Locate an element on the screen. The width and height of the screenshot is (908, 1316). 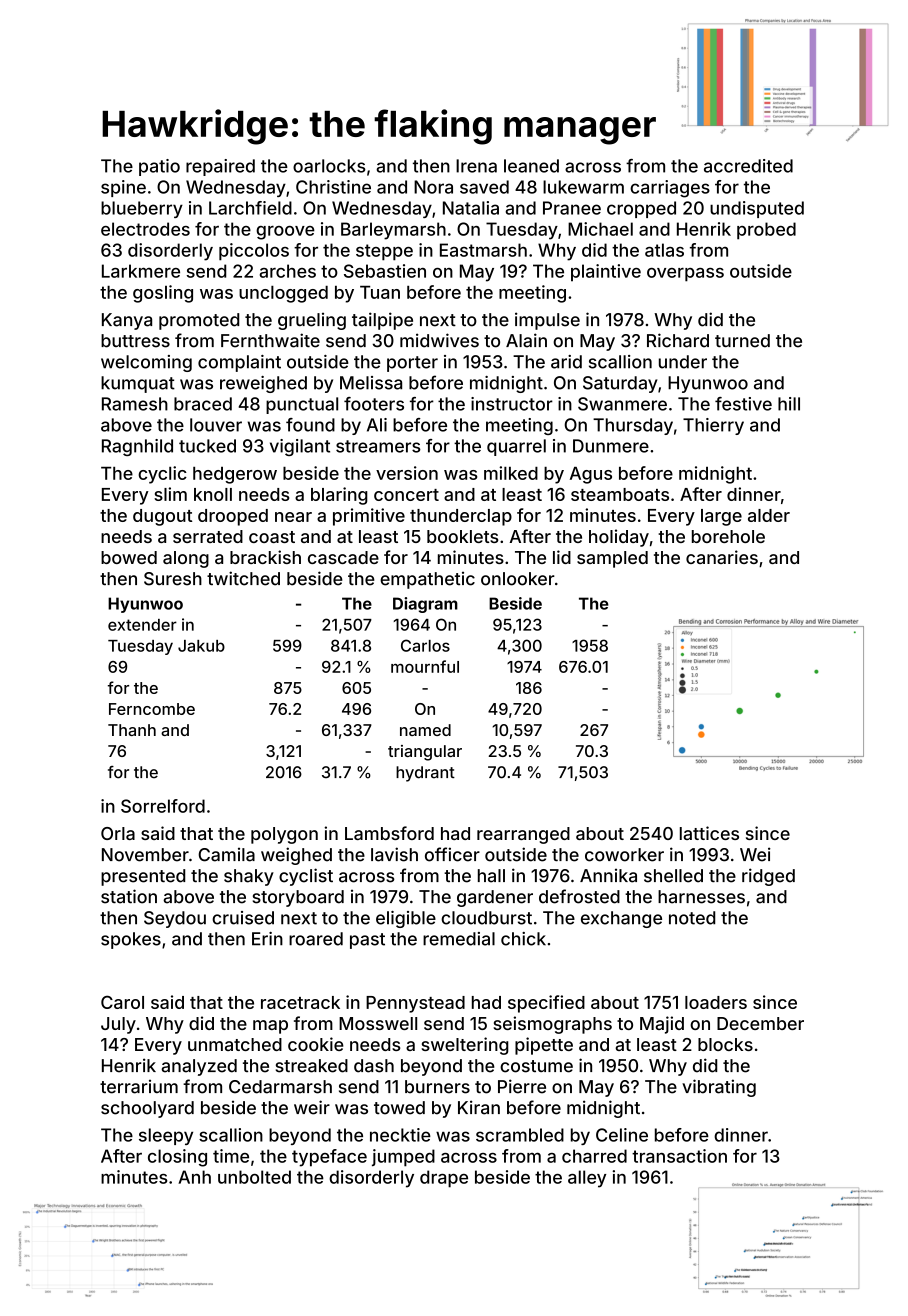
schoolyard is located at coordinates (147, 1109).
